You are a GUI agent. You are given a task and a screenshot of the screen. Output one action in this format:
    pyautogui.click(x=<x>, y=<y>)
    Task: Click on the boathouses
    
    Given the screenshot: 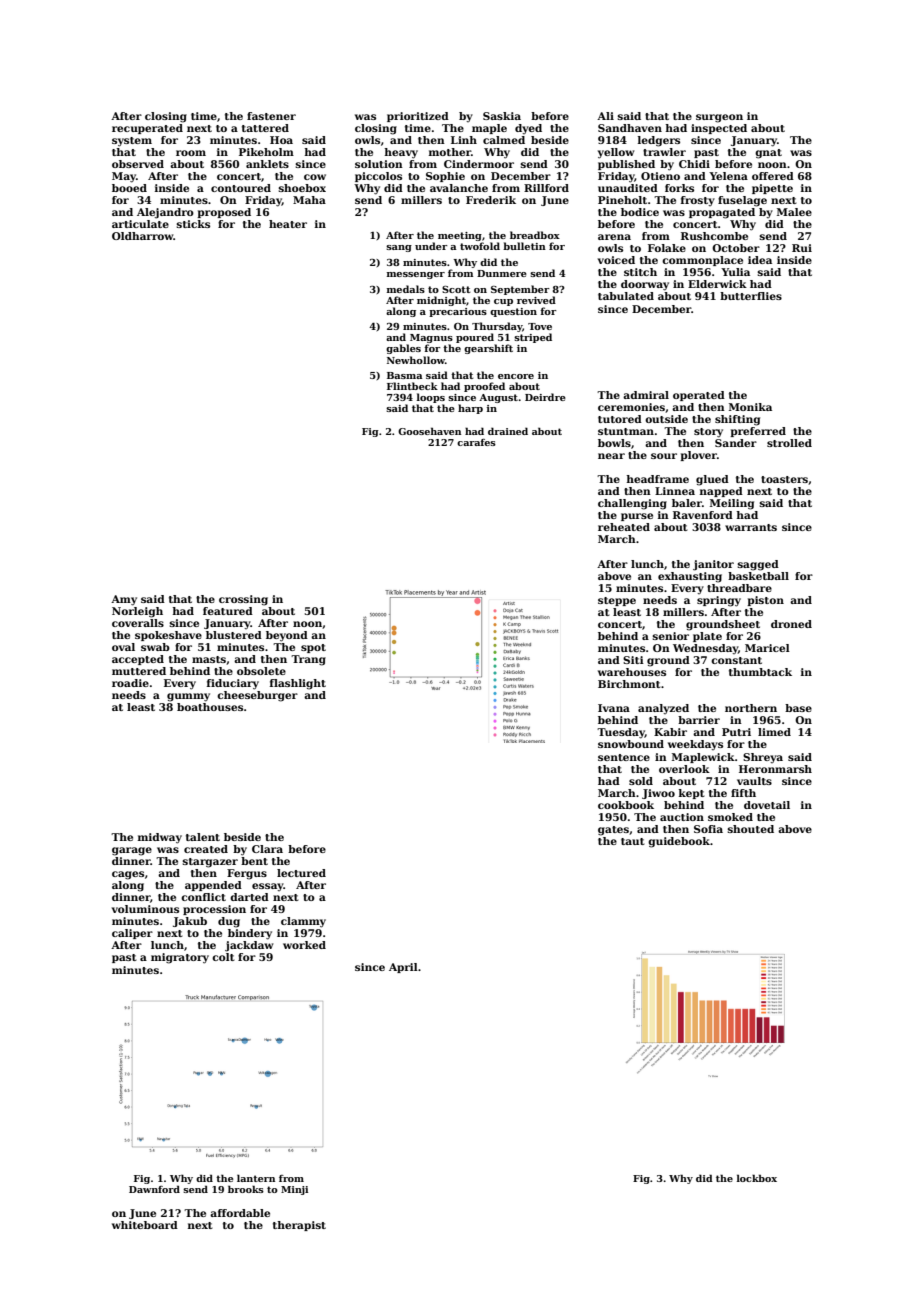 What is the action you would take?
    pyautogui.click(x=210, y=707)
